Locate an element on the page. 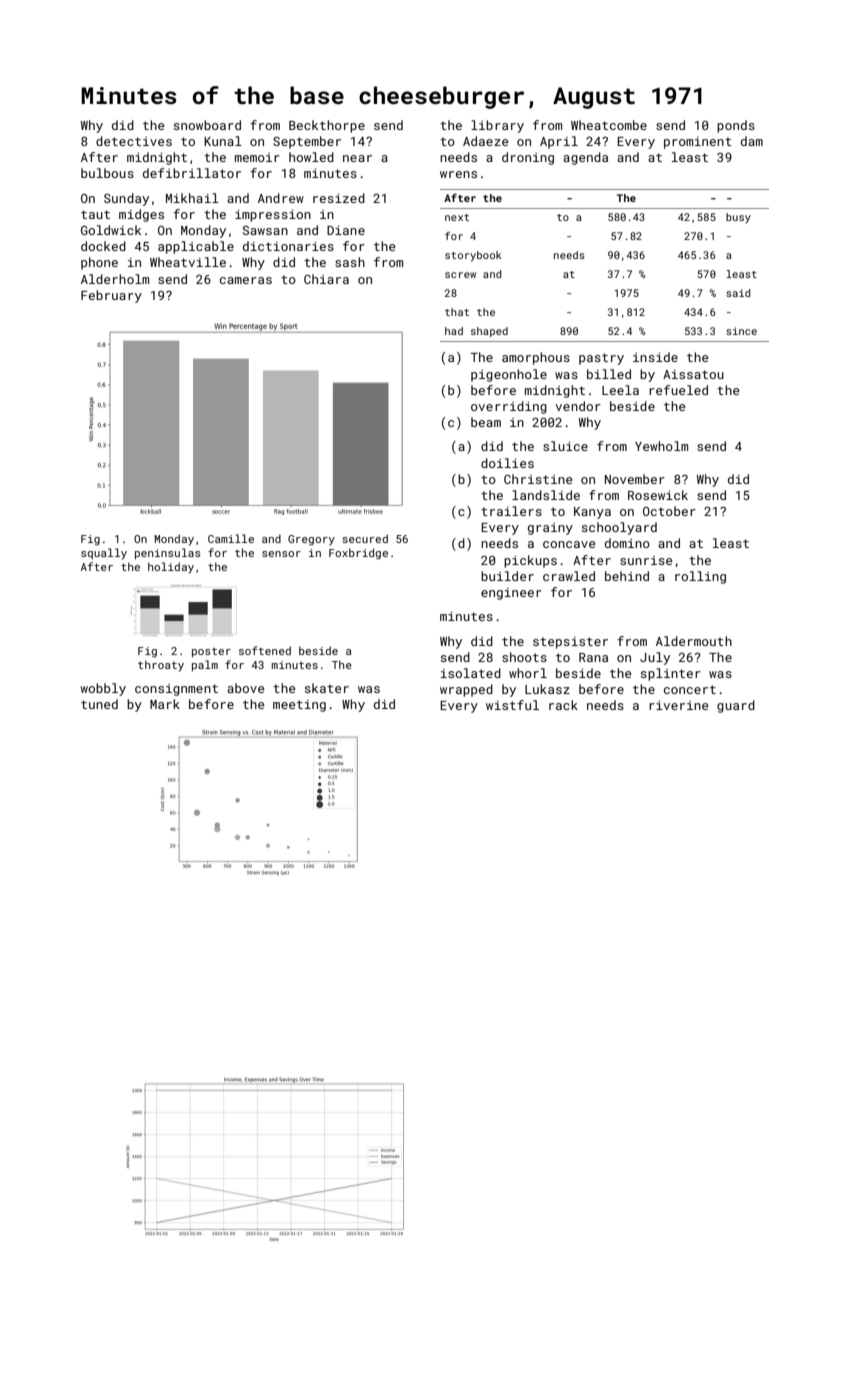 This page has height=1400, width=849. Andrew is located at coordinates (281, 198).
